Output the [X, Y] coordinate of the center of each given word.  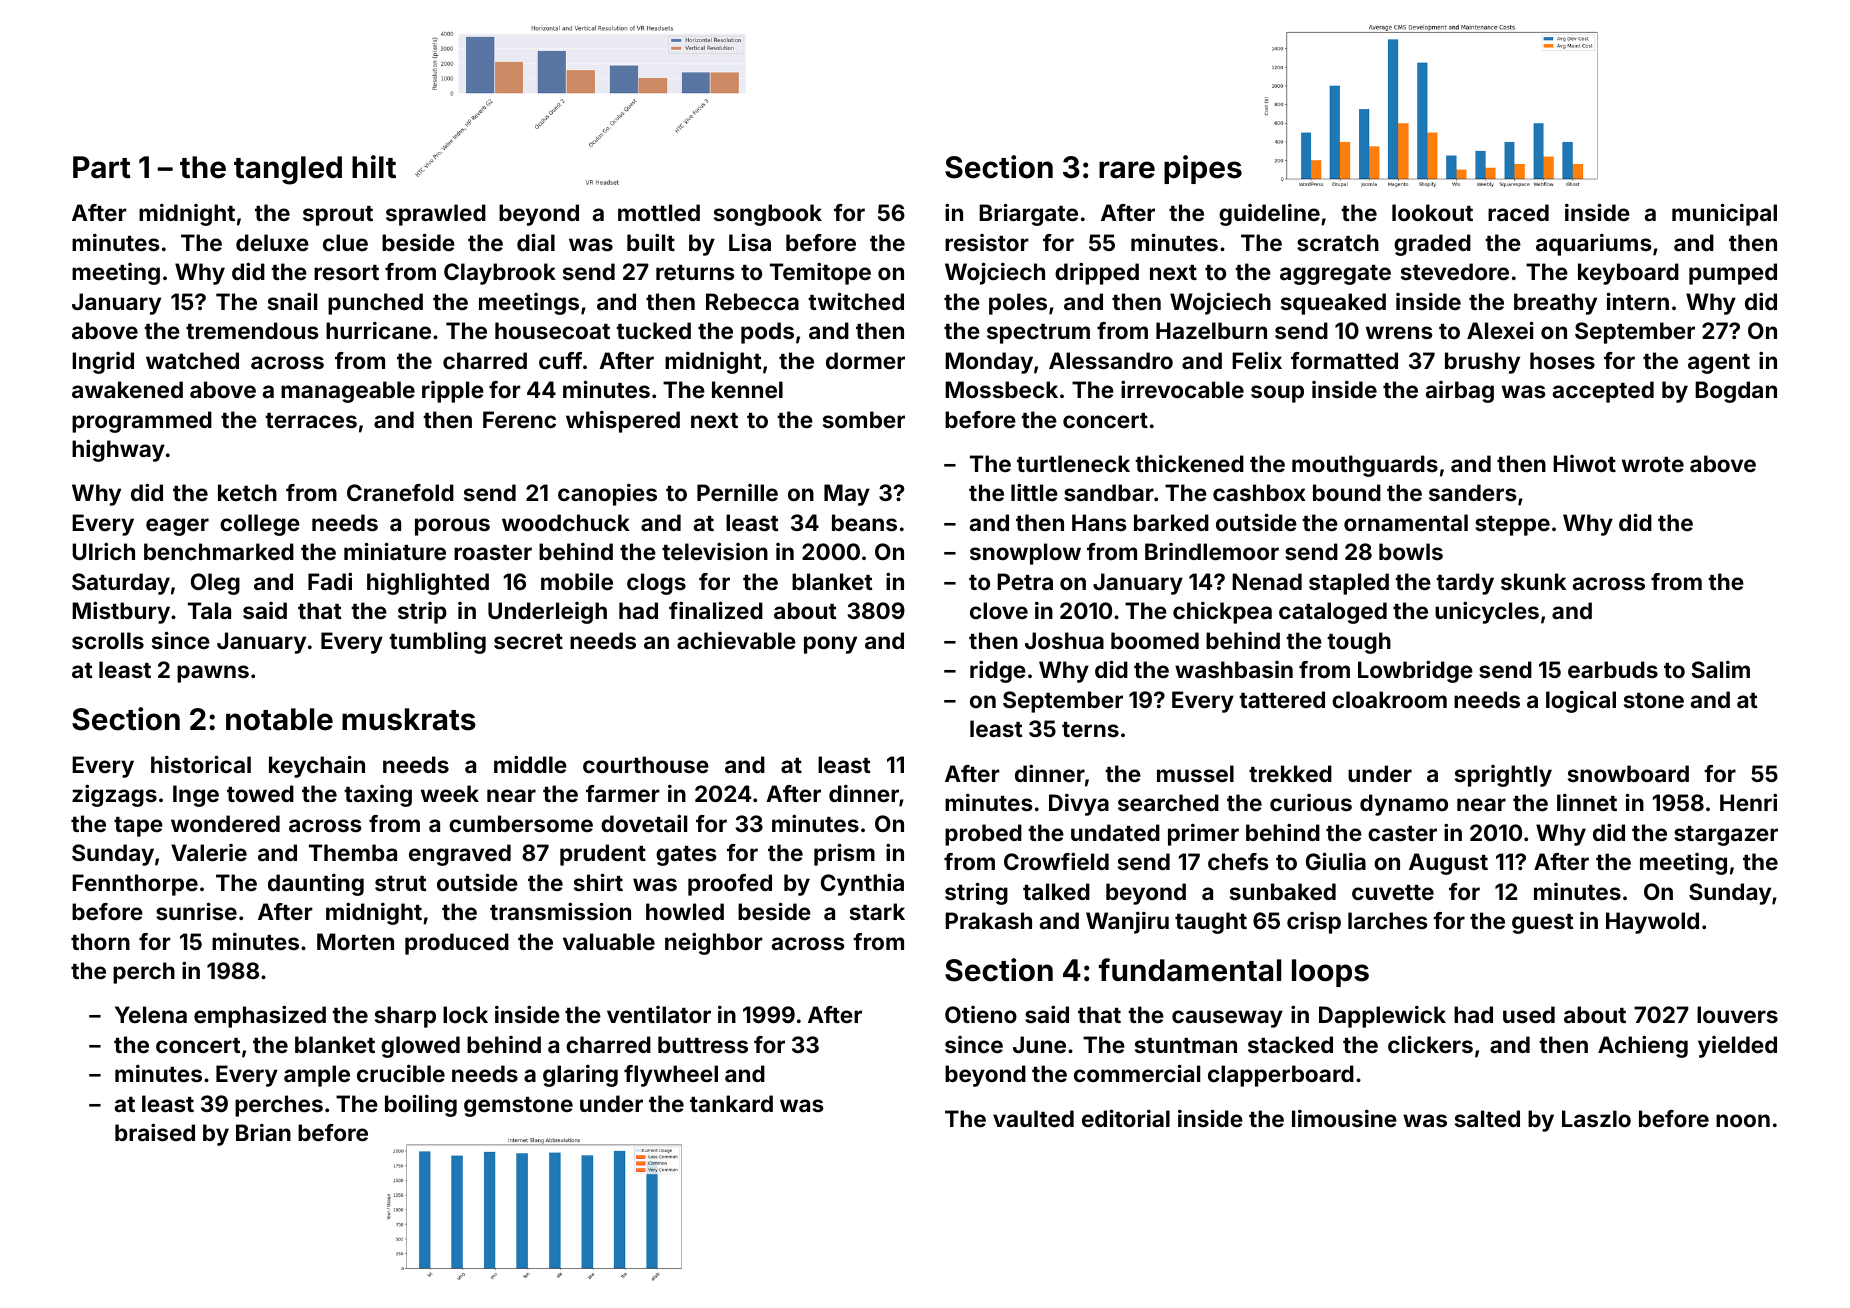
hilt [374, 166]
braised [155, 1132]
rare [1127, 170]
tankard [731, 1103]
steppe [1512, 526]
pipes [1203, 169]
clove [999, 610]
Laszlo [1596, 1118]
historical [201, 764]
